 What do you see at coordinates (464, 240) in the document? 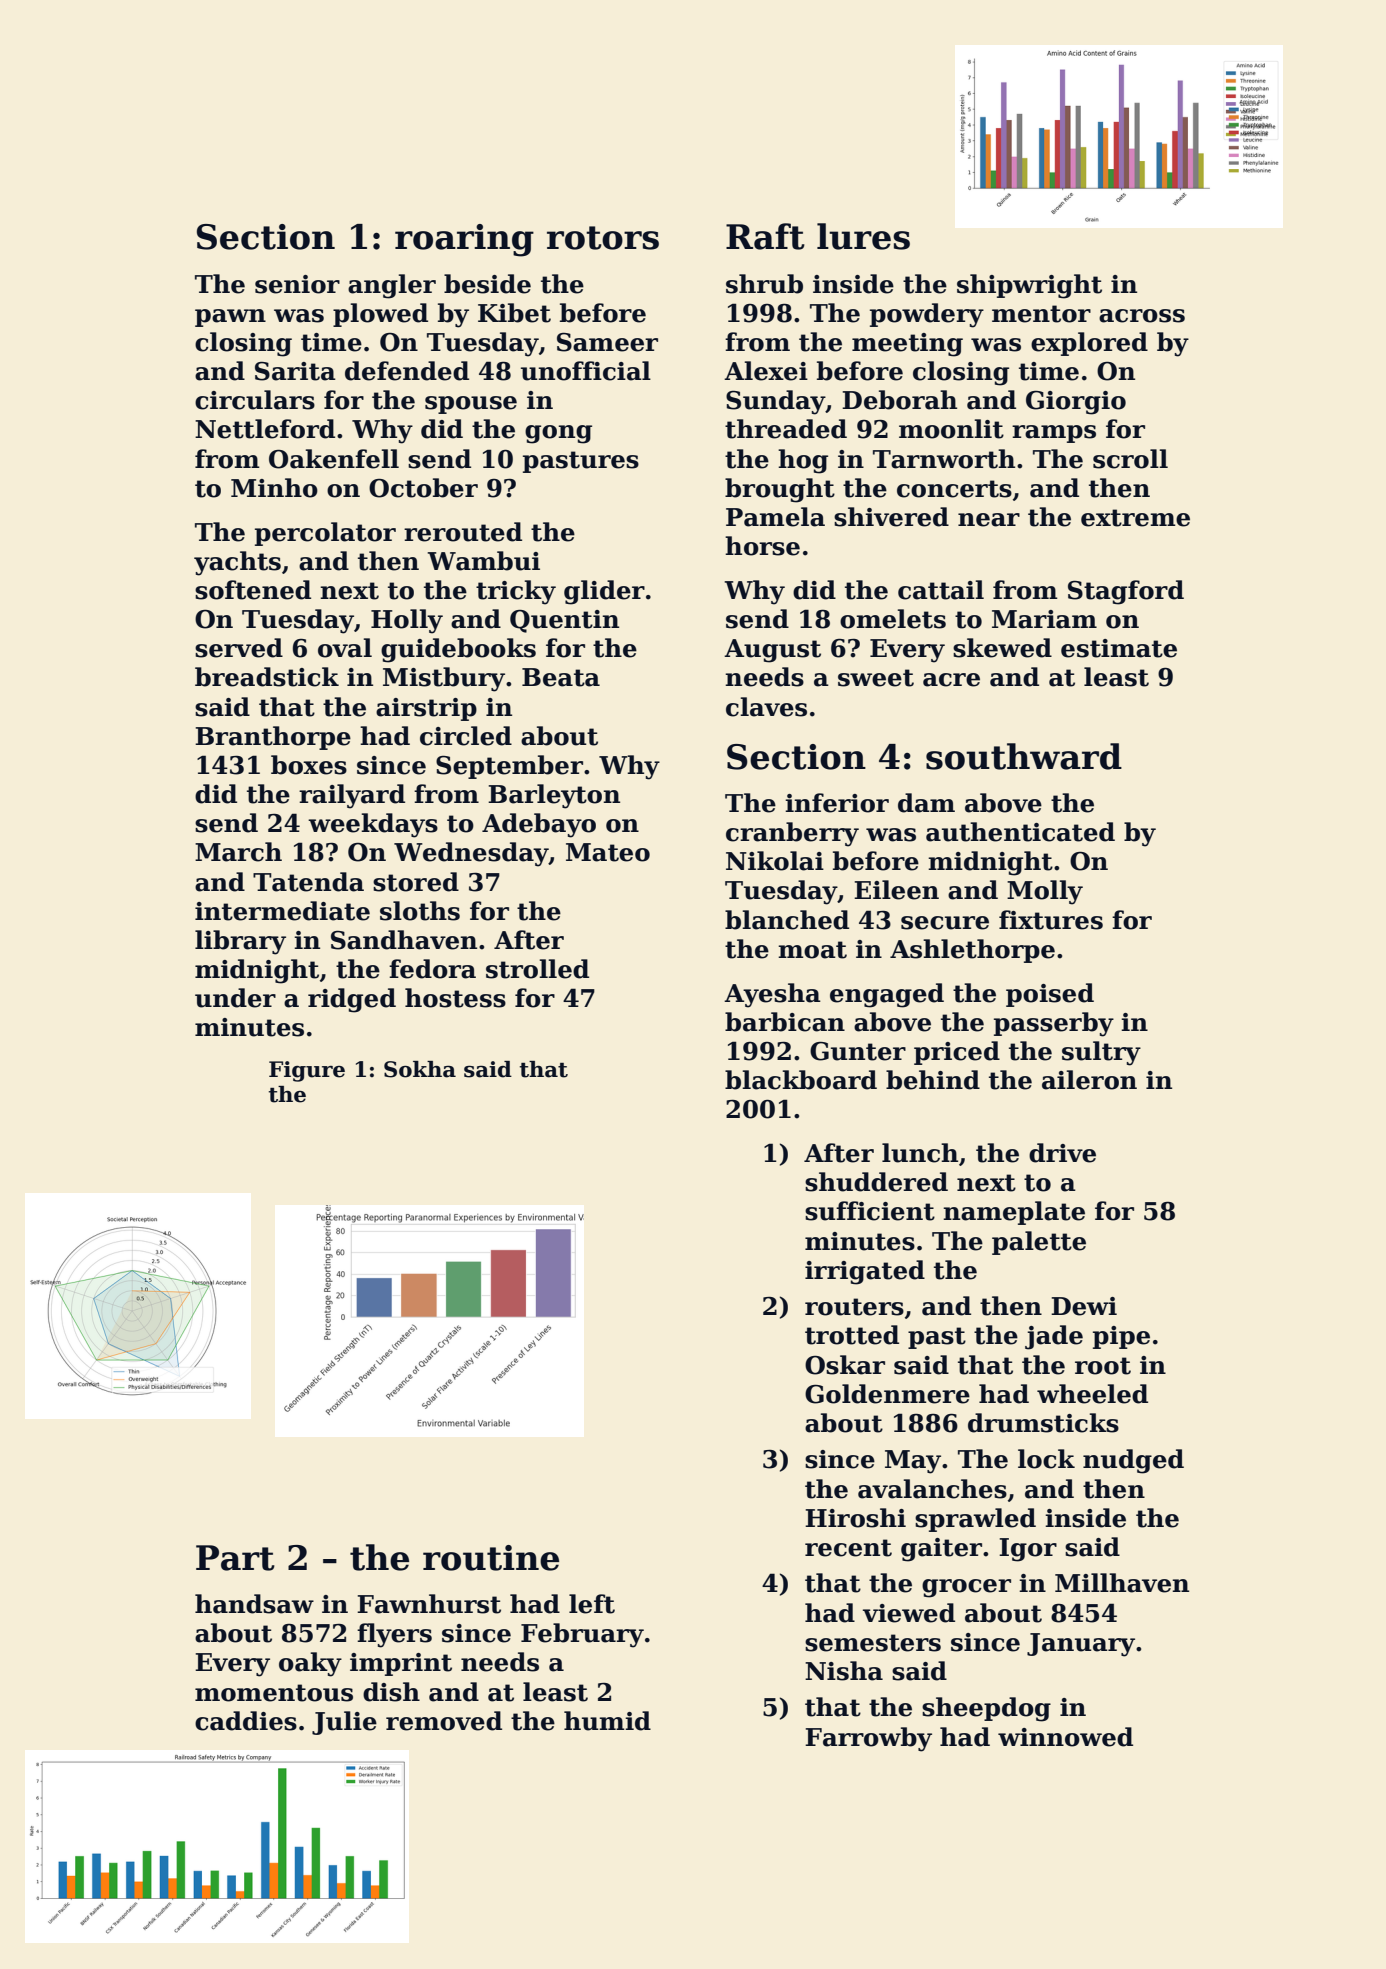
I see `roaring` at bounding box center [464, 240].
